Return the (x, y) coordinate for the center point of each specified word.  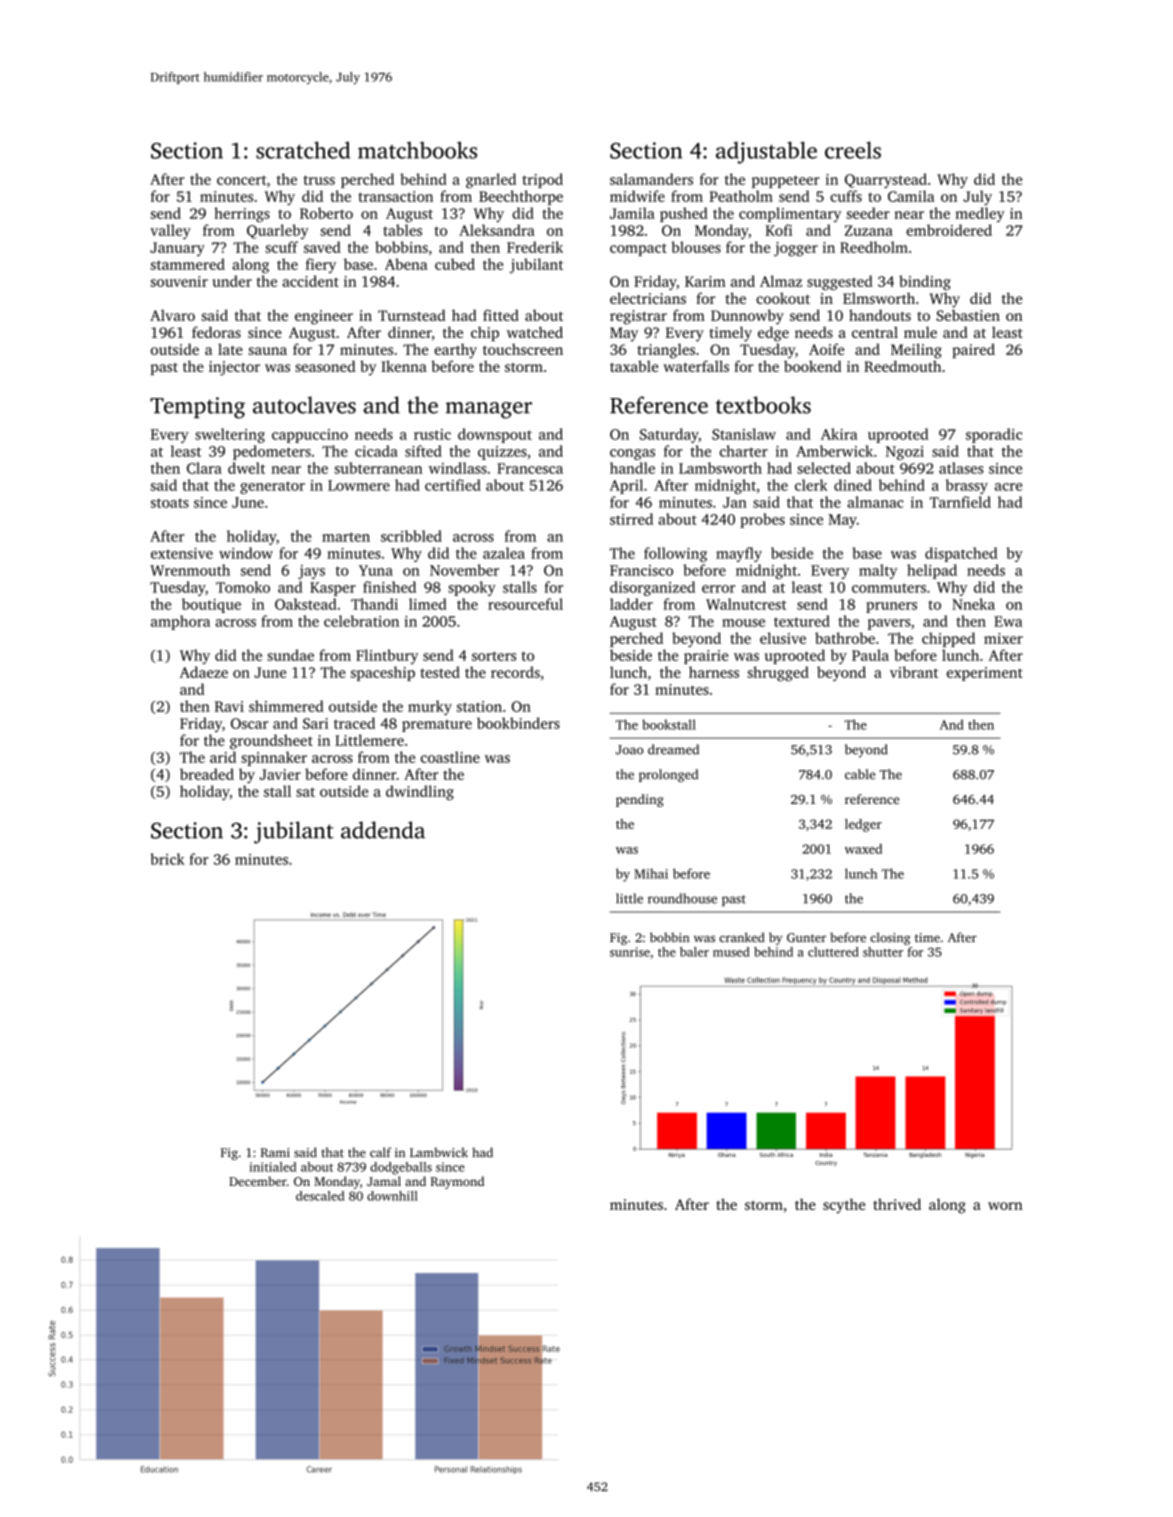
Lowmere (359, 485)
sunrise (630, 952)
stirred (631, 519)
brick (168, 859)
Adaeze (204, 672)
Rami (275, 1153)
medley (980, 214)
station (479, 706)
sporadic (994, 435)
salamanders (651, 179)
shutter (883, 952)
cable (860, 774)
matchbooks (417, 150)
